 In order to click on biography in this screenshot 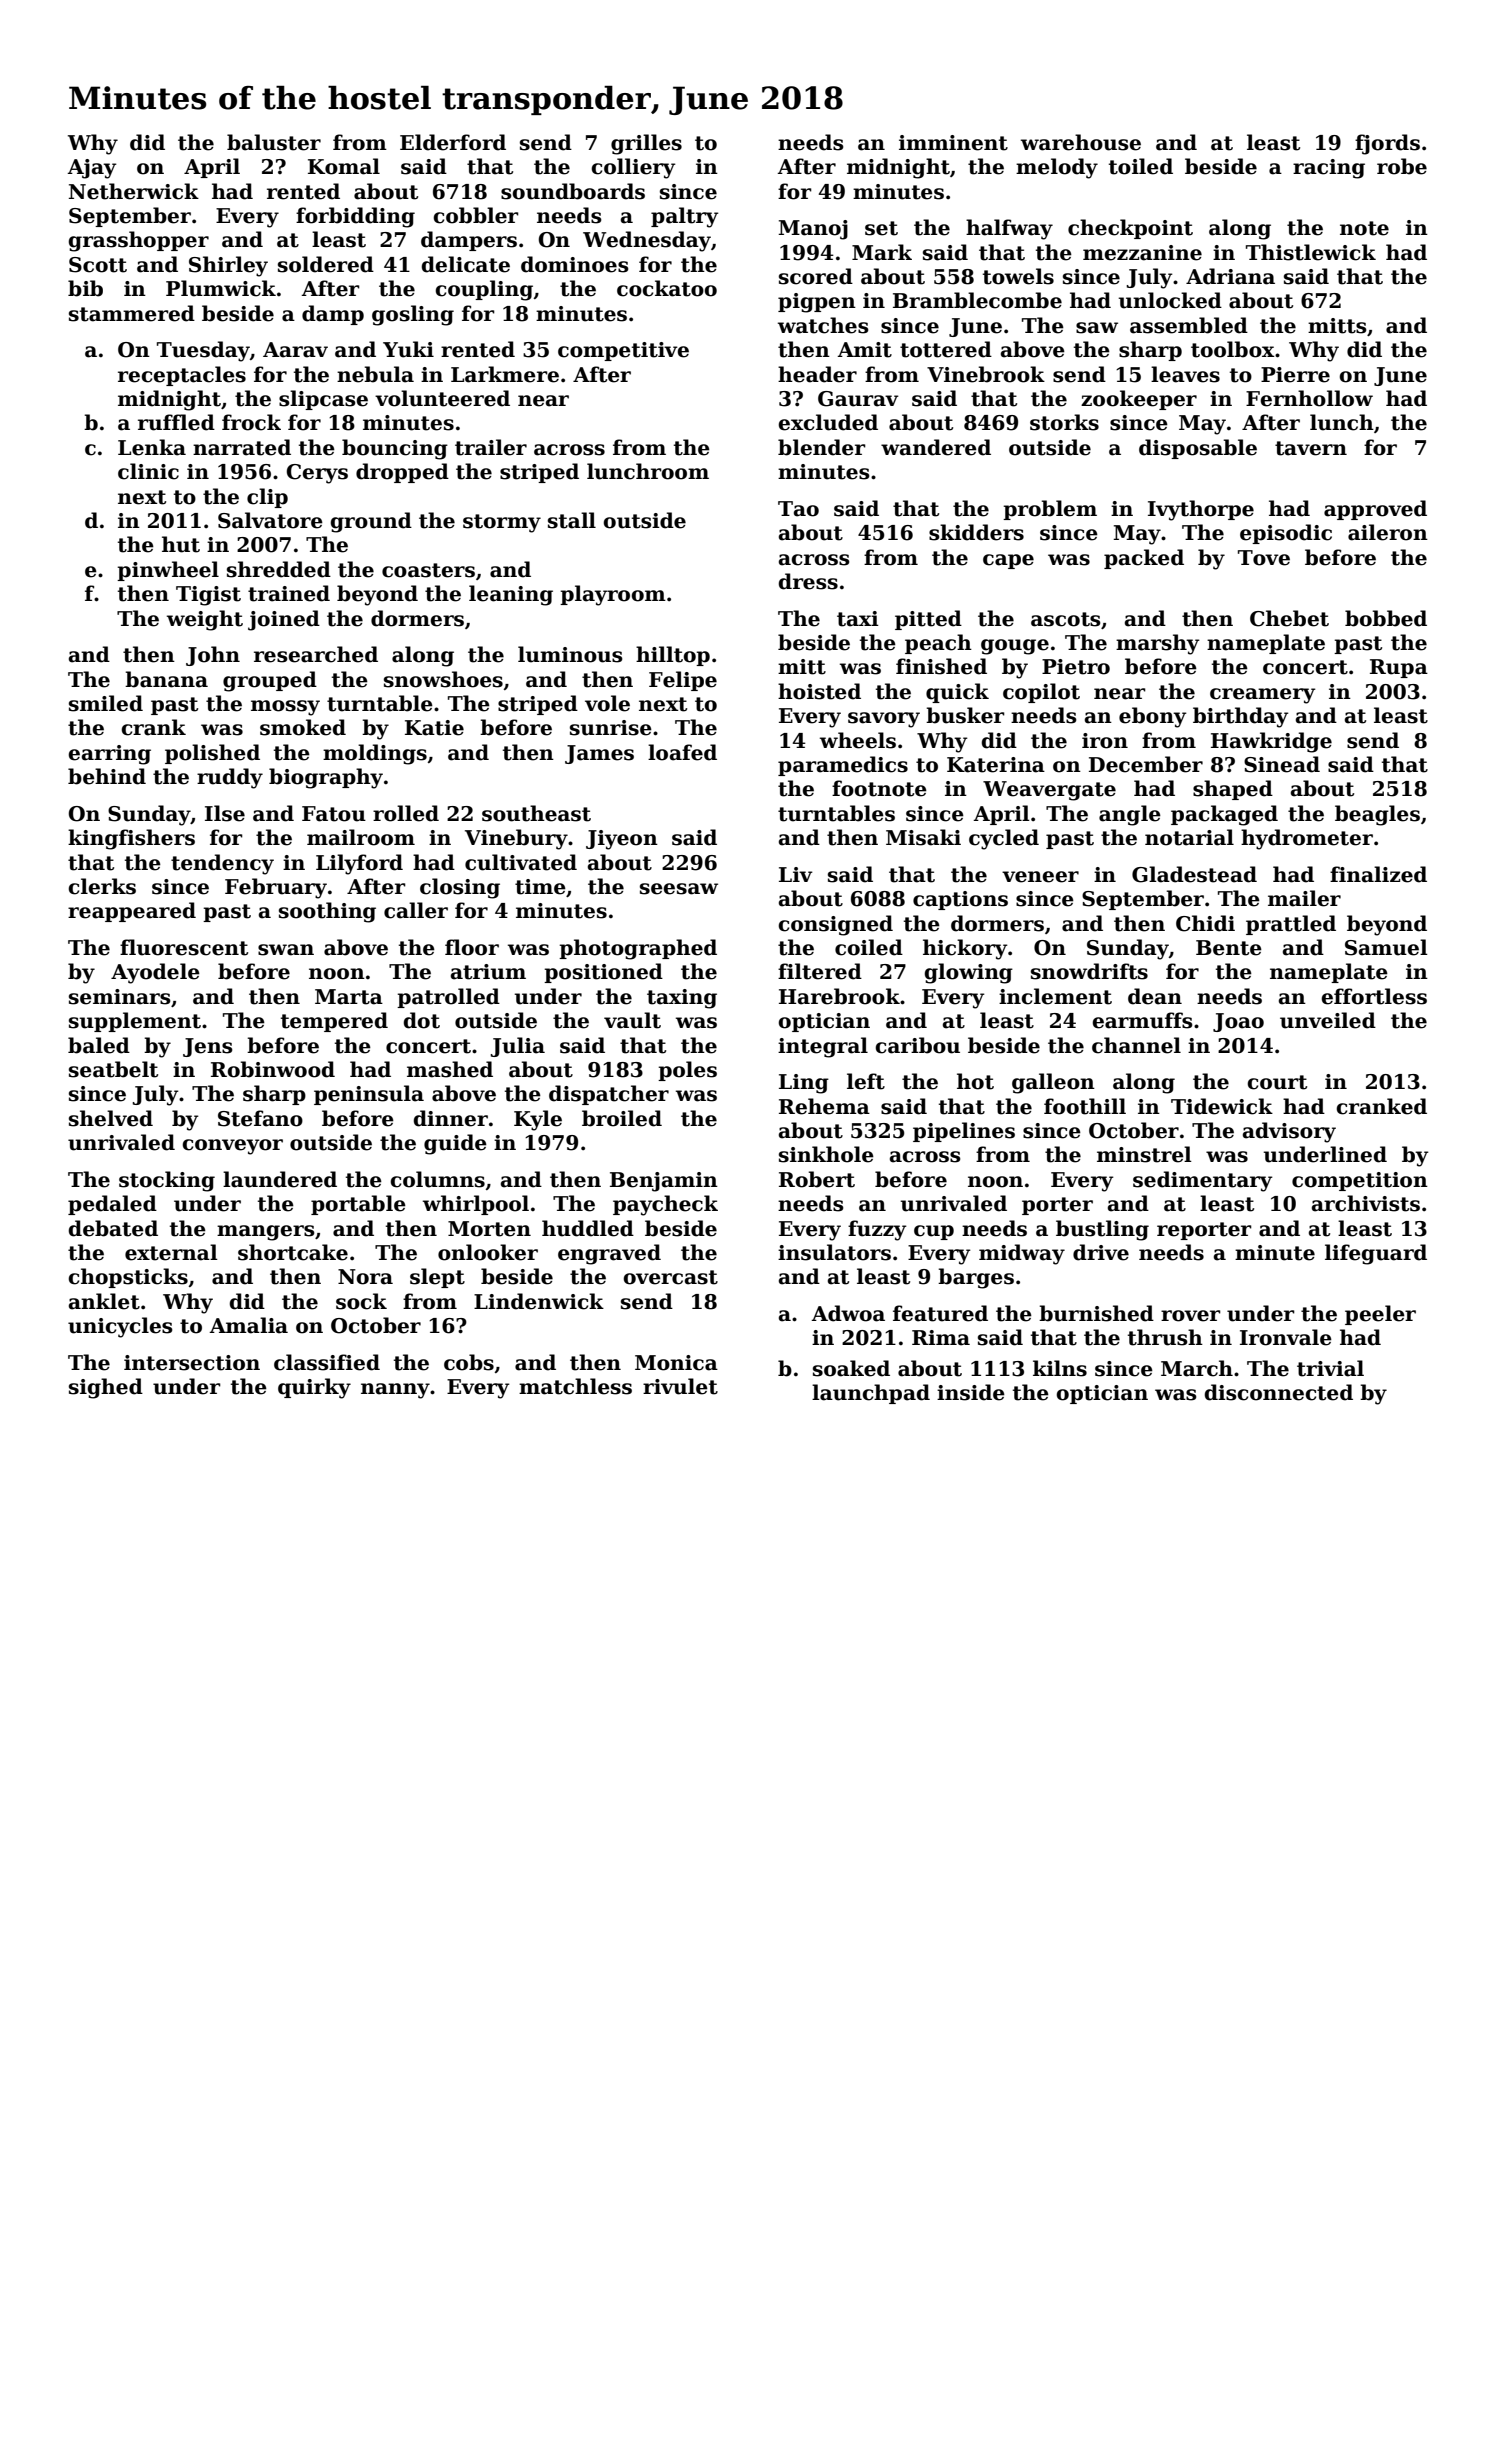, I will do `click(326, 778)`.
